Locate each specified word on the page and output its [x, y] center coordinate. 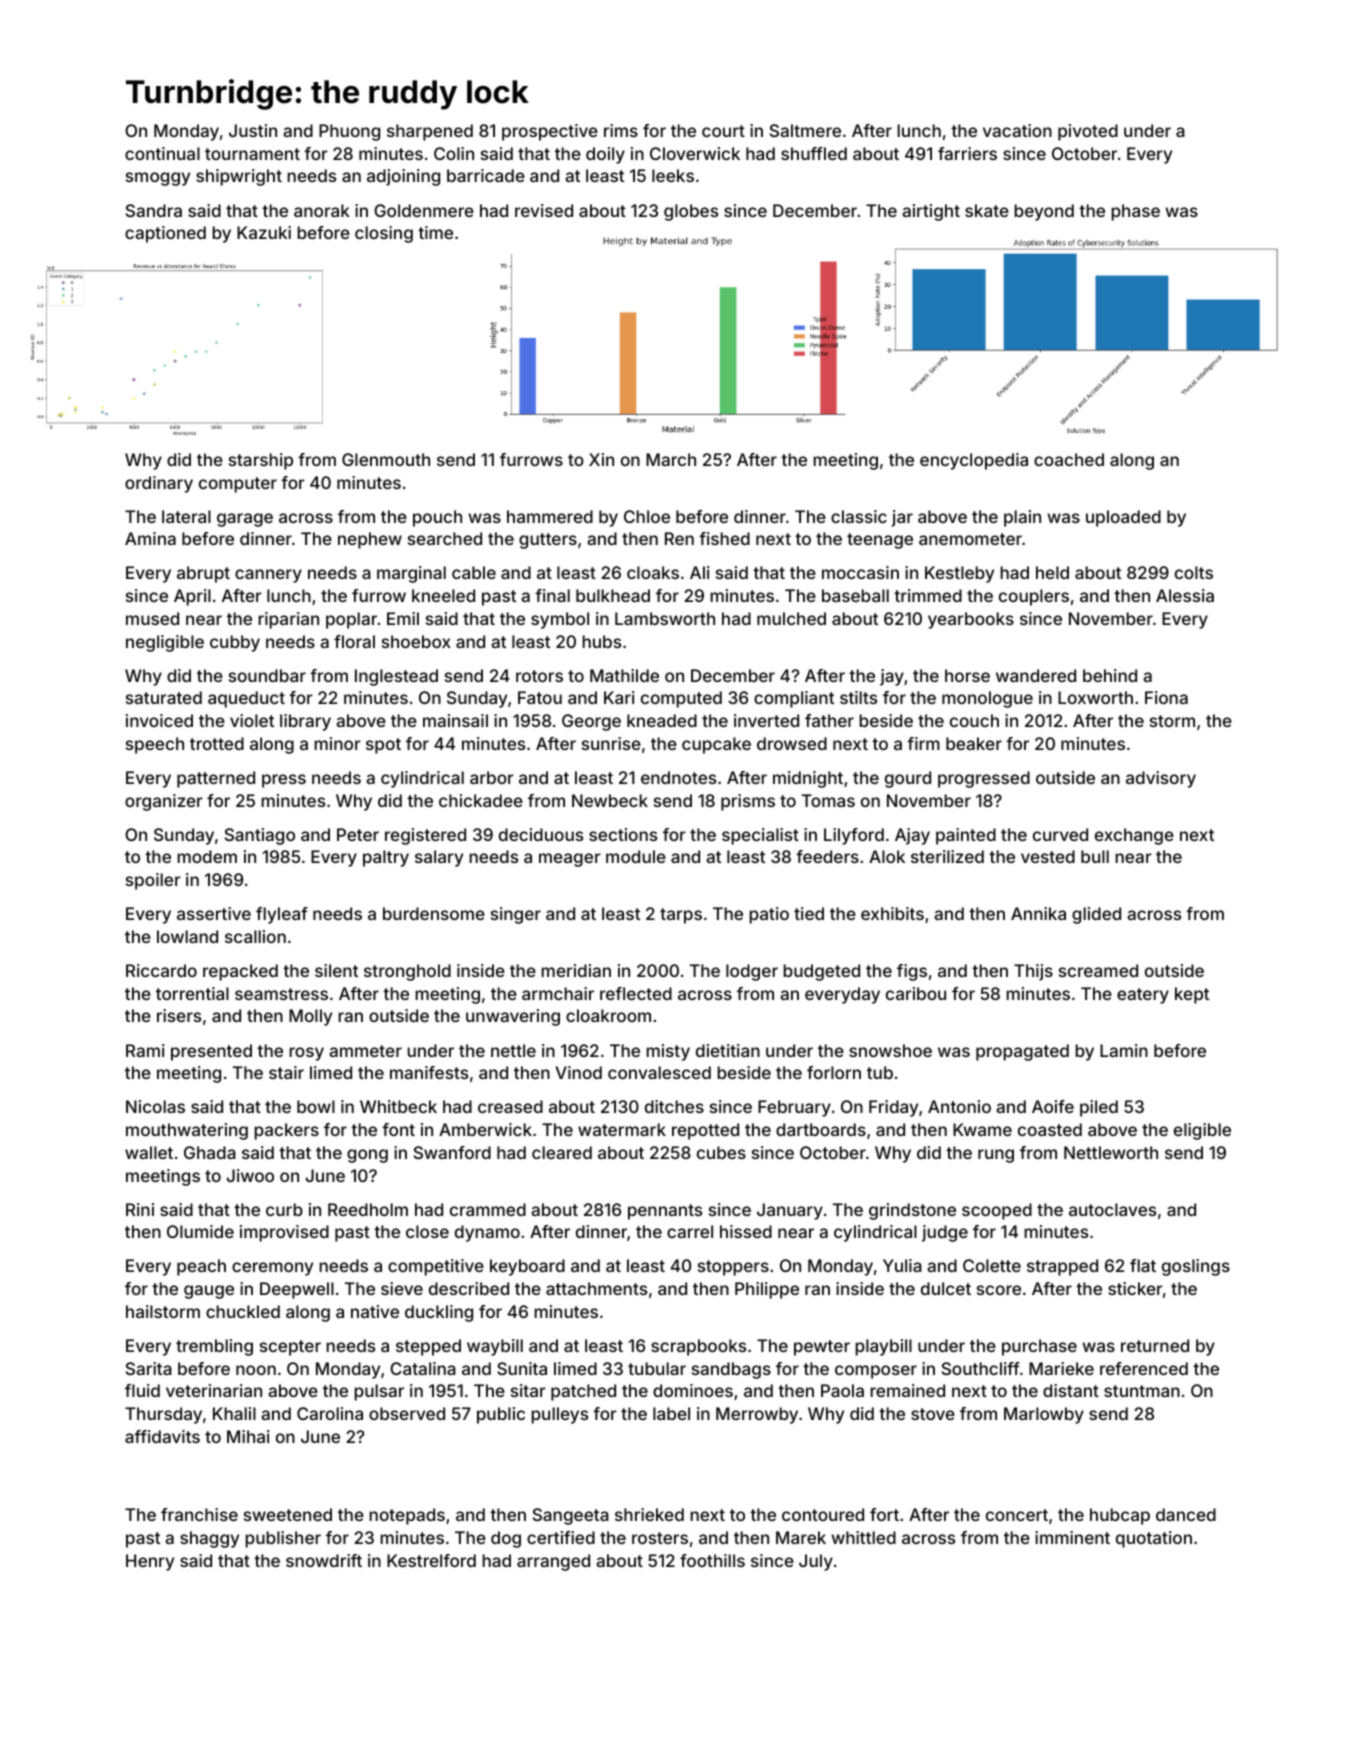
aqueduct [246, 699]
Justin [253, 130]
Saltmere [805, 130]
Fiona [1166, 697]
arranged [553, 1562]
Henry [150, 1562]
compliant [794, 699]
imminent [1072, 1537]
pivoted [1088, 132]
